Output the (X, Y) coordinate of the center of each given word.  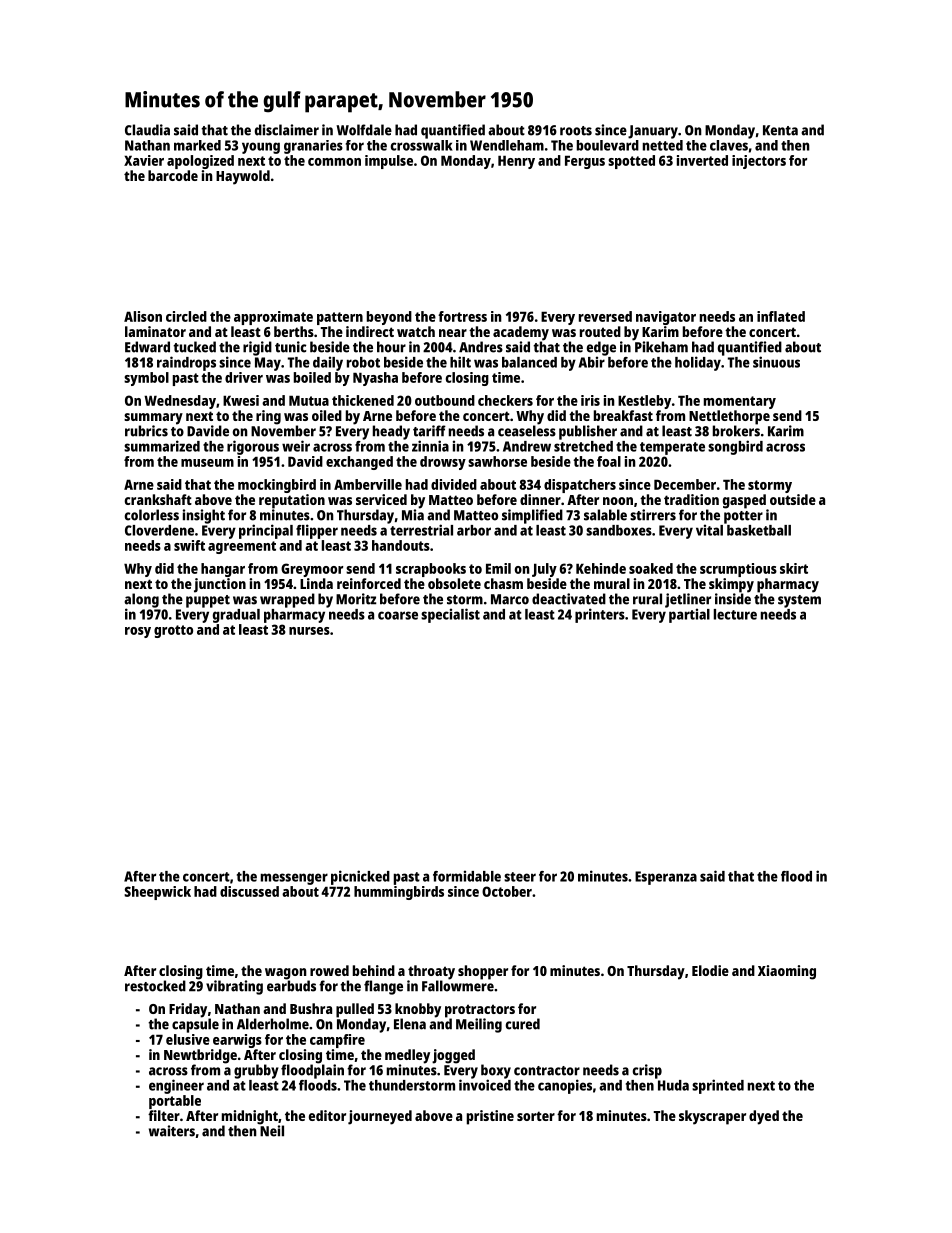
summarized (162, 446)
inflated (781, 316)
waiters (172, 1131)
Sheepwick (157, 893)
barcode (173, 175)
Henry (516, 162)
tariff (429, 431)
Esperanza (666, 878)
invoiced (485, 1085)
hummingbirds (399, 893)
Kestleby (644, 402)
